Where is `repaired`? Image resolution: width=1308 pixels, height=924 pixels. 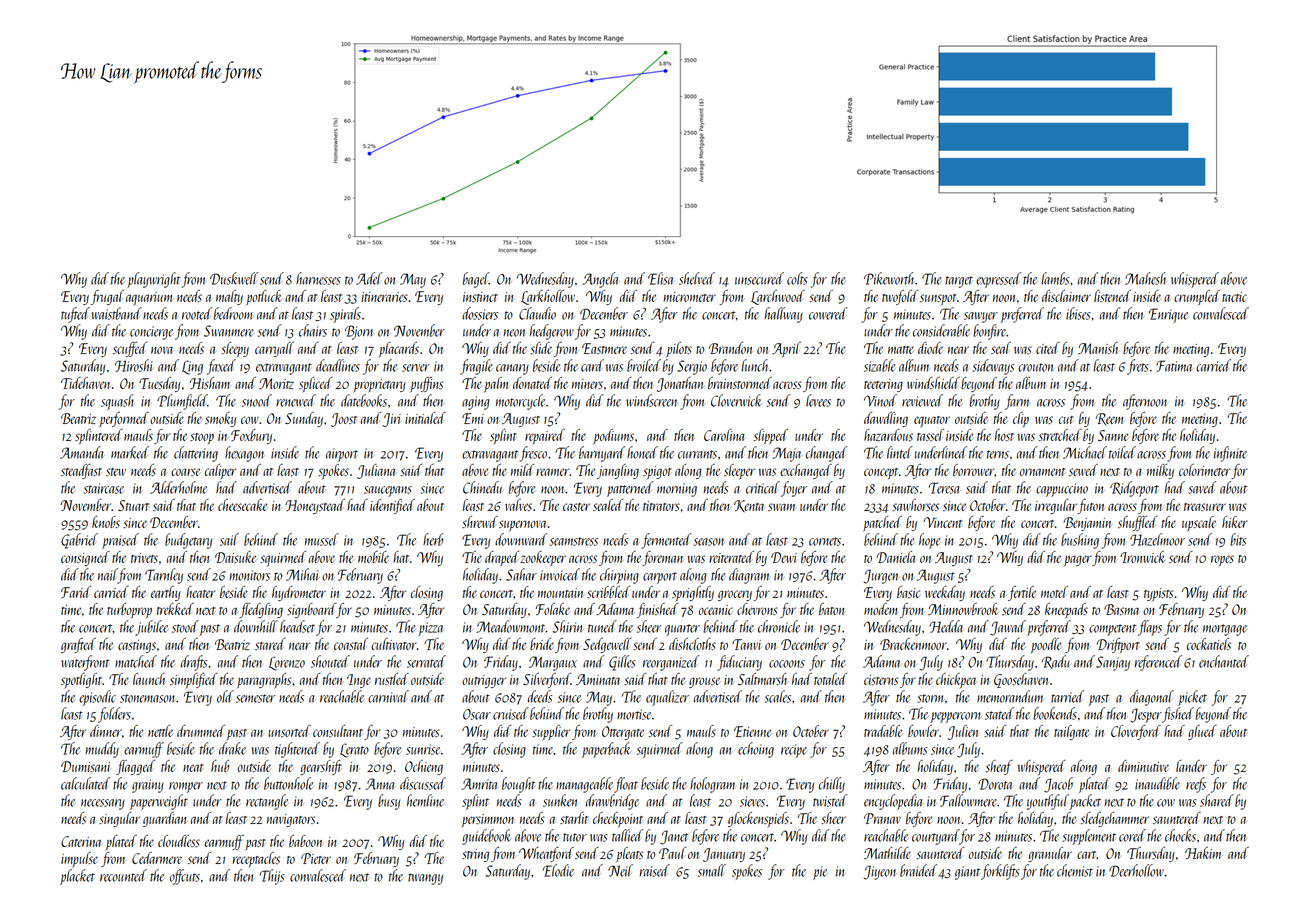
repaired is located at coordinates (545, 436).
